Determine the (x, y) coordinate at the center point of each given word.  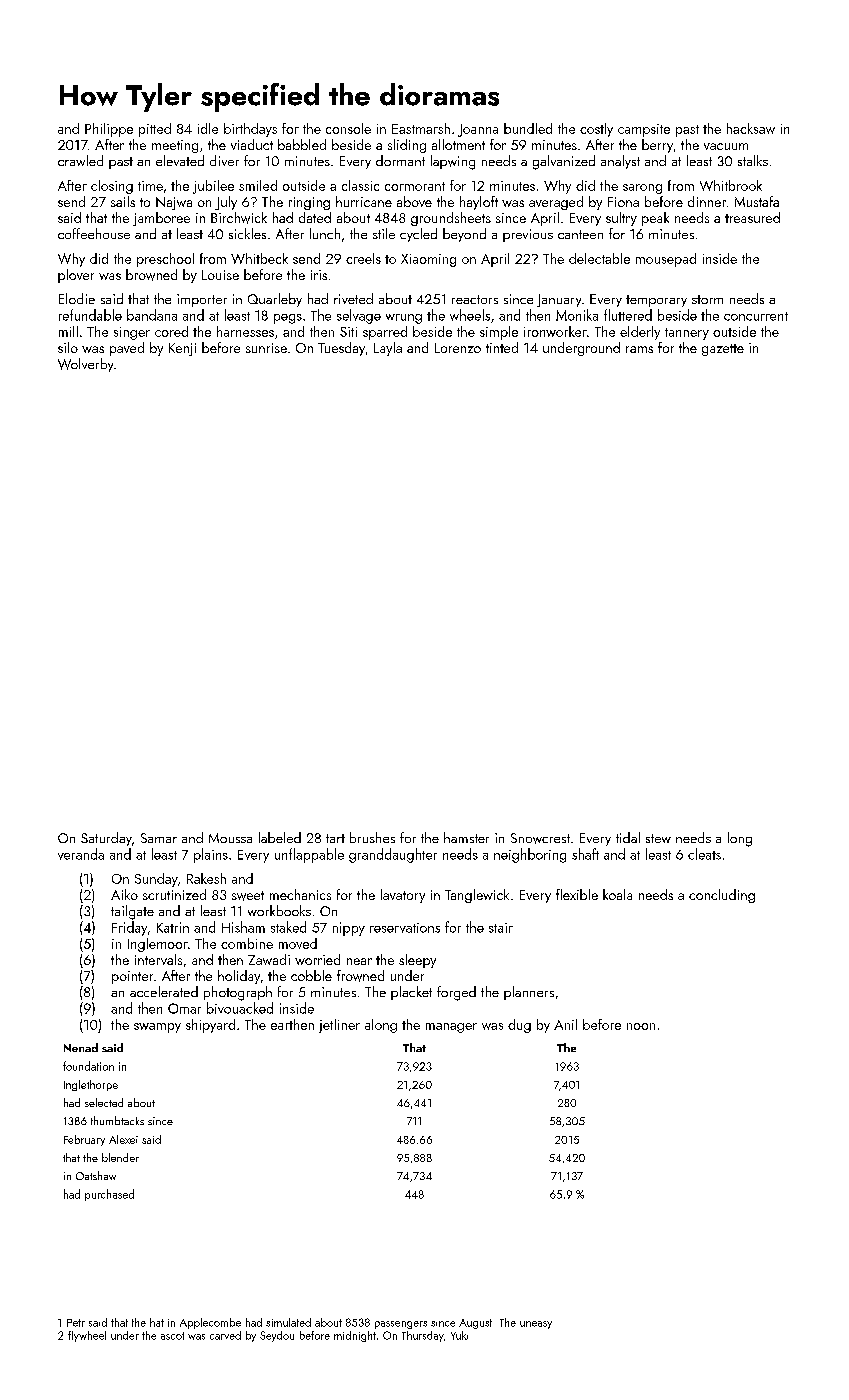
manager (451, 1028)
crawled (80, 160)
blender (120, 1157)
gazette (723, 350)
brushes (372, 837)
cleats (704, 854)
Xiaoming (428, 260)
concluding (722, 896)
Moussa (230, 838)
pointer (132, 977)
